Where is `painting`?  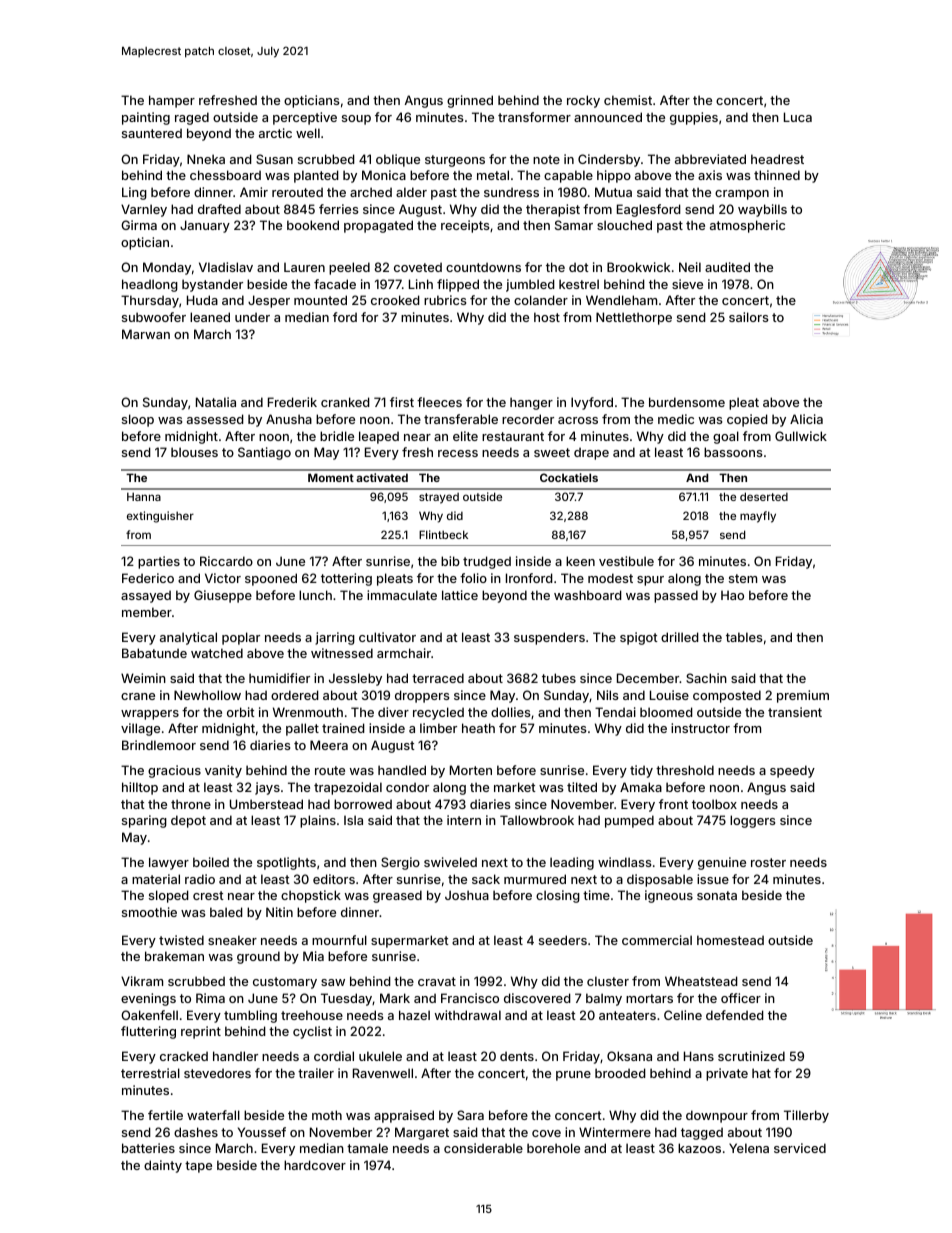 painting is located at coordinates (146, 118).
